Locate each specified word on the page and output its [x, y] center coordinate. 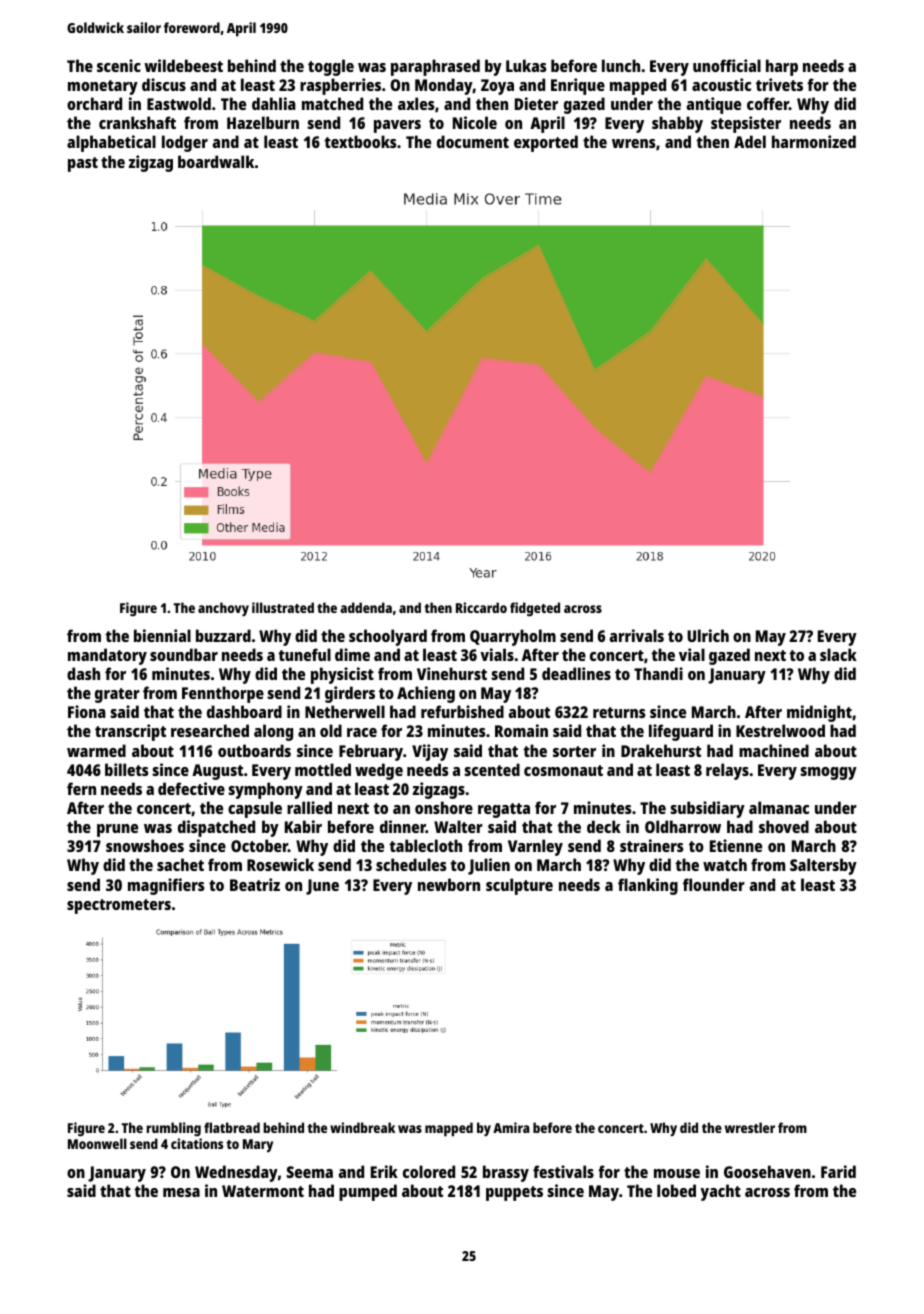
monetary [103, 87]
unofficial [727, 65]
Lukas [526, 65]
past [83, 164]
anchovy [223, 609]
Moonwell [97, 1143]
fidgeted [535, 609]
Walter [458, 826]
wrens [633, 143]
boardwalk [216, 161]
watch [725, 864]
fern [81, 788]
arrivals [637, 635]
